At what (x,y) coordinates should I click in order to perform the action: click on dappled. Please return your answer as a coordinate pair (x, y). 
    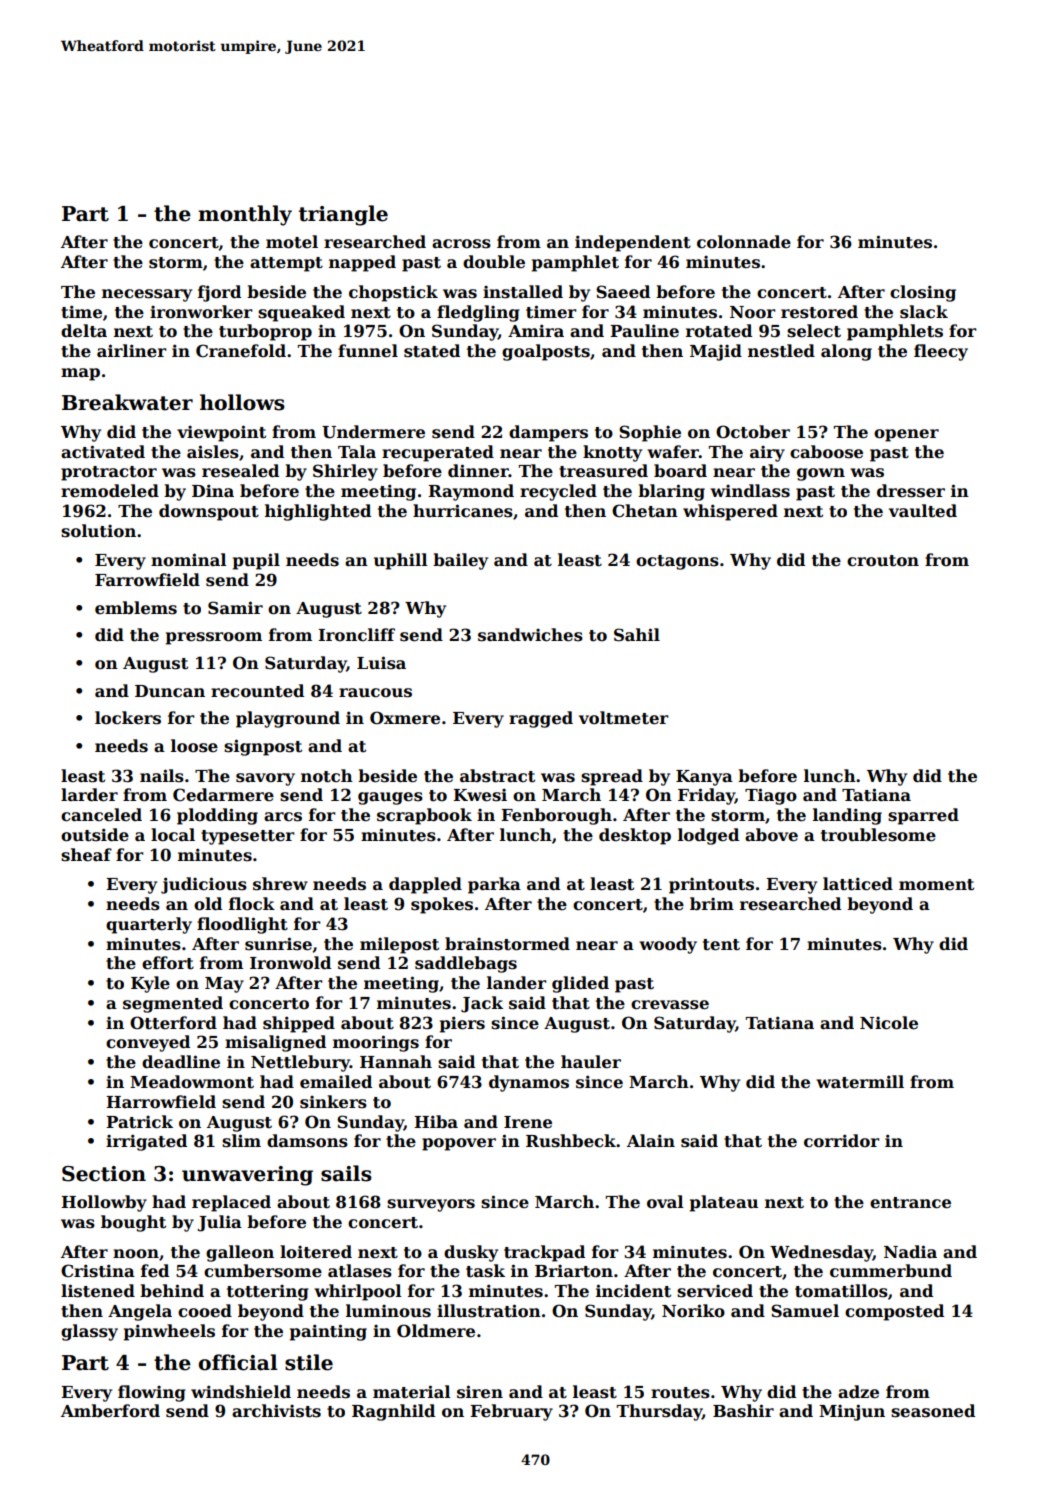
    Looking at the image, I should click on (425, 885).
